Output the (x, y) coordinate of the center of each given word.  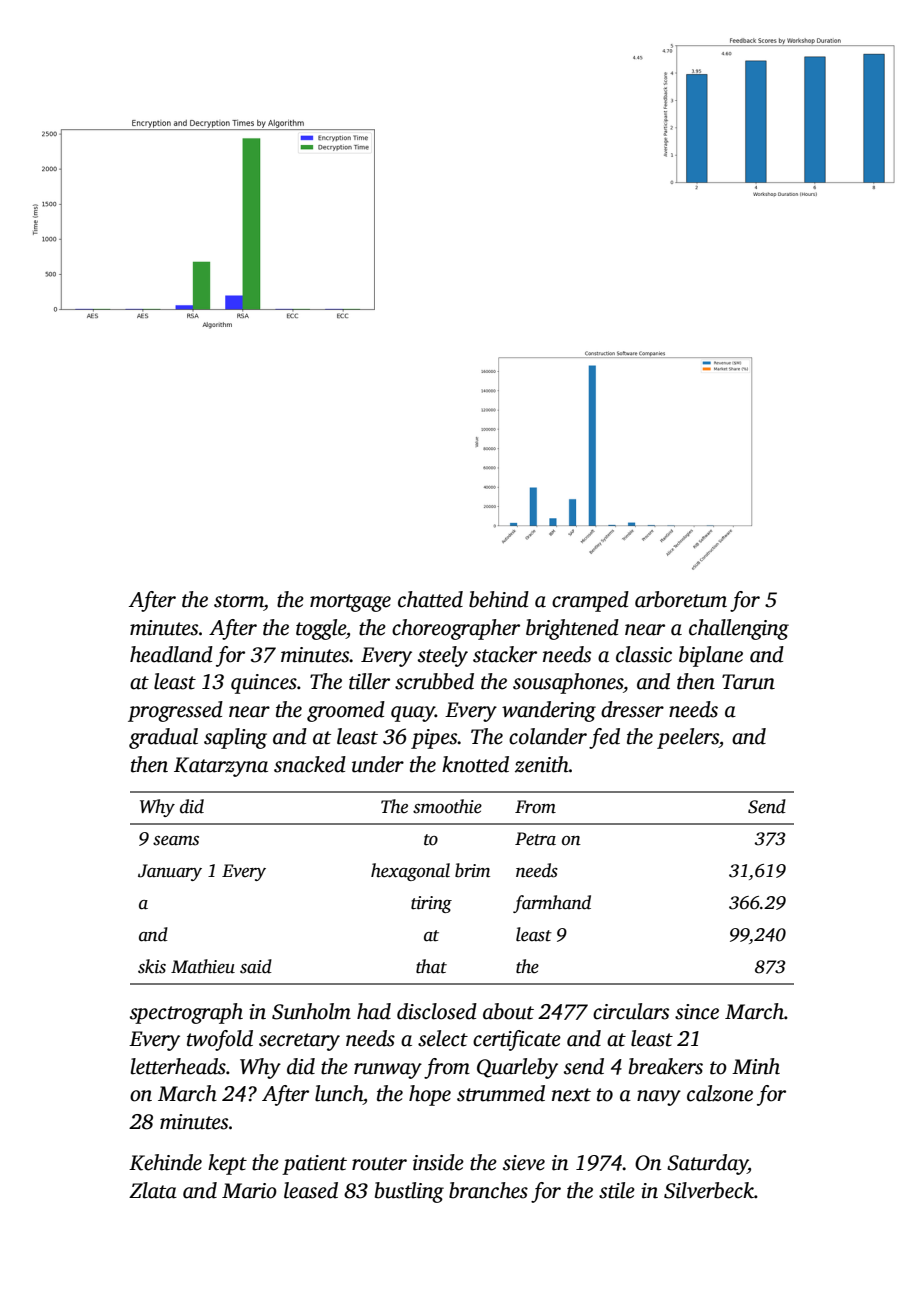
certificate (517, 1040)
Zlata (153, 1190)
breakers (666, 1066)
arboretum (681, 599)
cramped (590, 601)
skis (152, 966)
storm (239, 601)
